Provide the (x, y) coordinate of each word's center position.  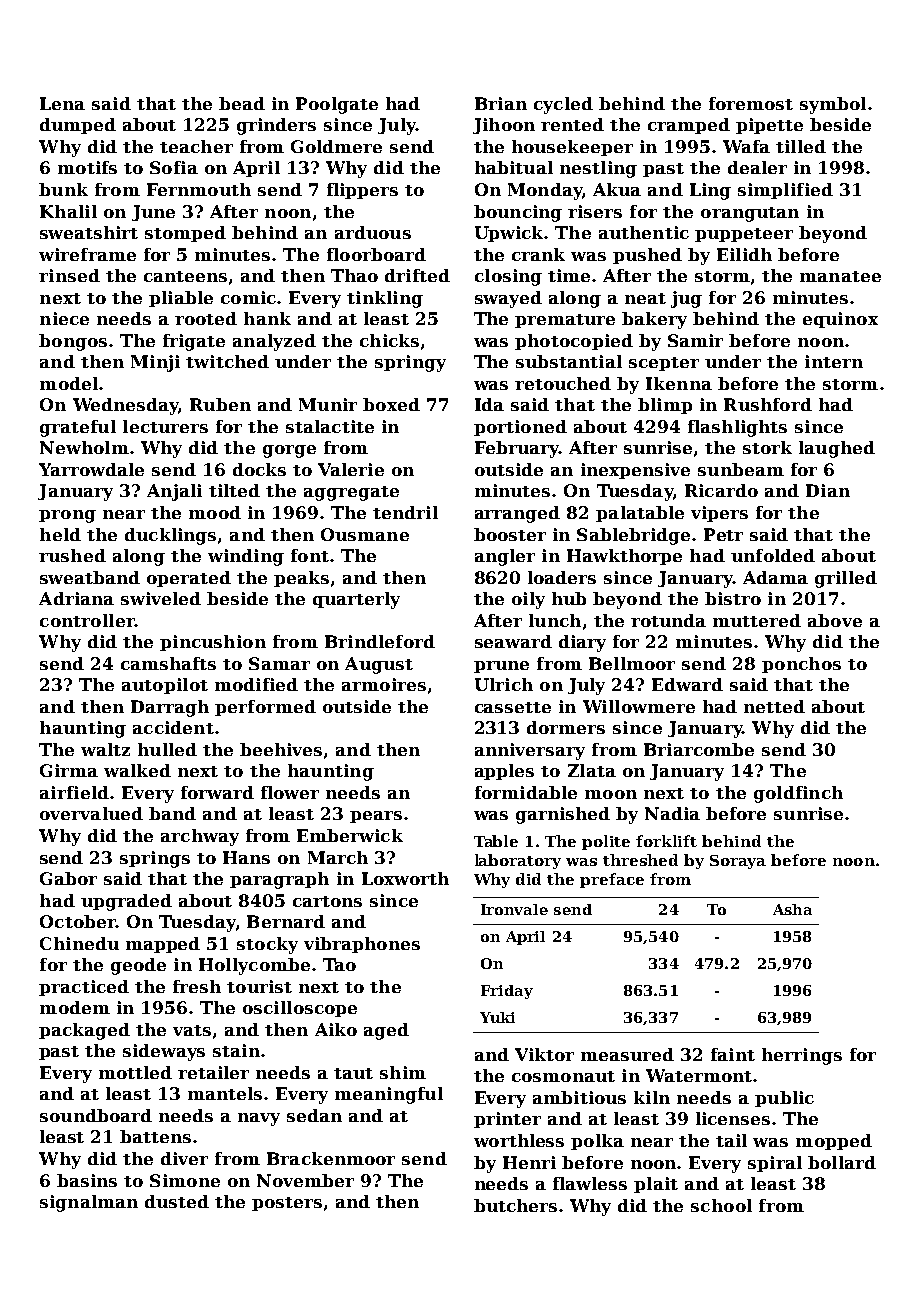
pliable (181, 299)
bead (242, 103)
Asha (792, 909)
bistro (733, 598)
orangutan (750, 214)
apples (504, 772)
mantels (225, 1093)
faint (733, 1054)
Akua (617, 189)
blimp (665, 406)
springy (410, 363)
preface (612, 880)
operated (189, 579)
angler (505, 557)
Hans (246, 857)
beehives (281, 749)
